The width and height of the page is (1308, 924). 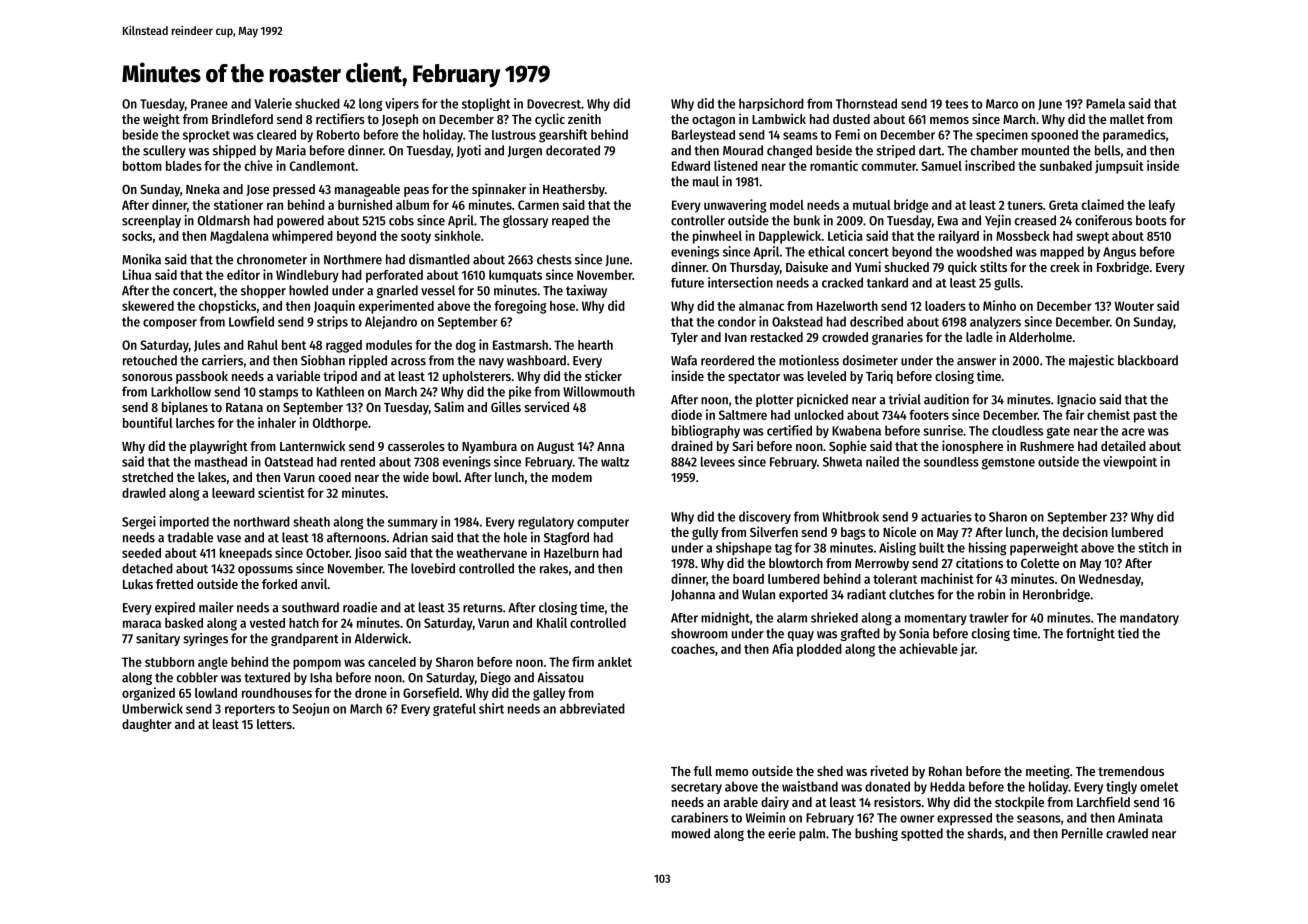 What do you see at coordinates (262, 521) in the page?
I see `northward` at bounding box center [262, 521].
